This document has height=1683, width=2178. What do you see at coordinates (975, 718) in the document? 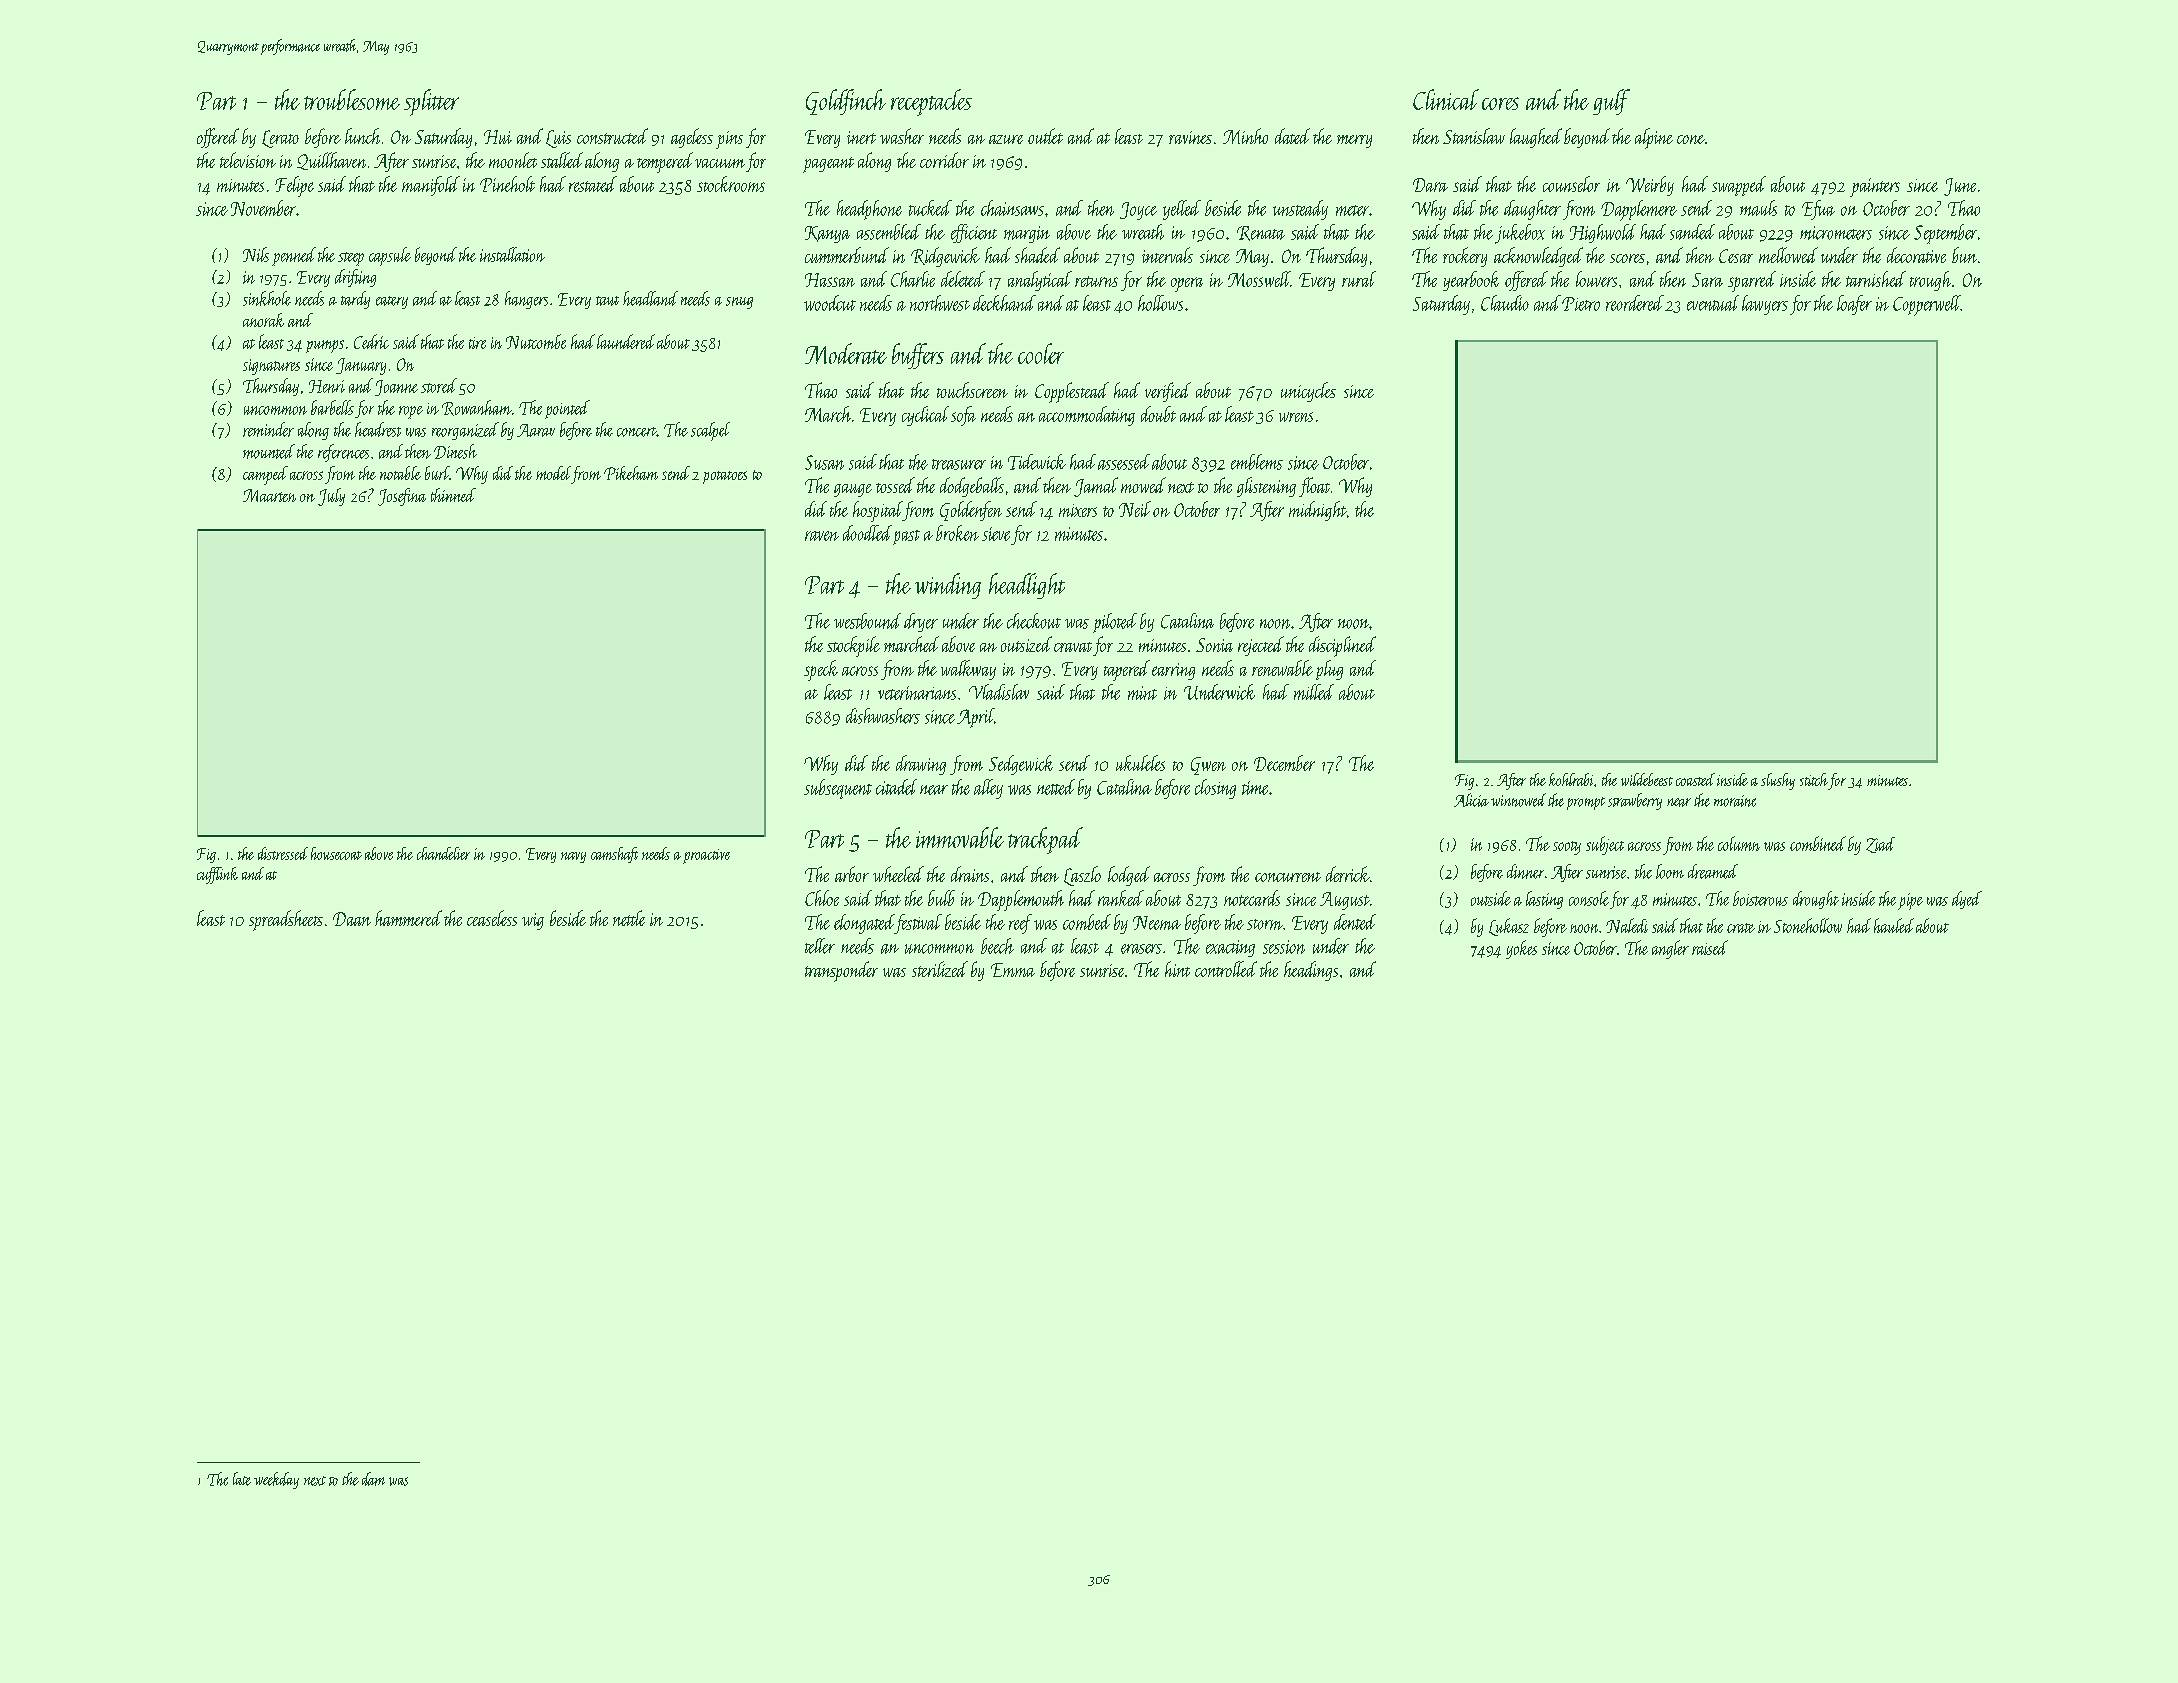
I see `April` at bounding box center [975, 718].
